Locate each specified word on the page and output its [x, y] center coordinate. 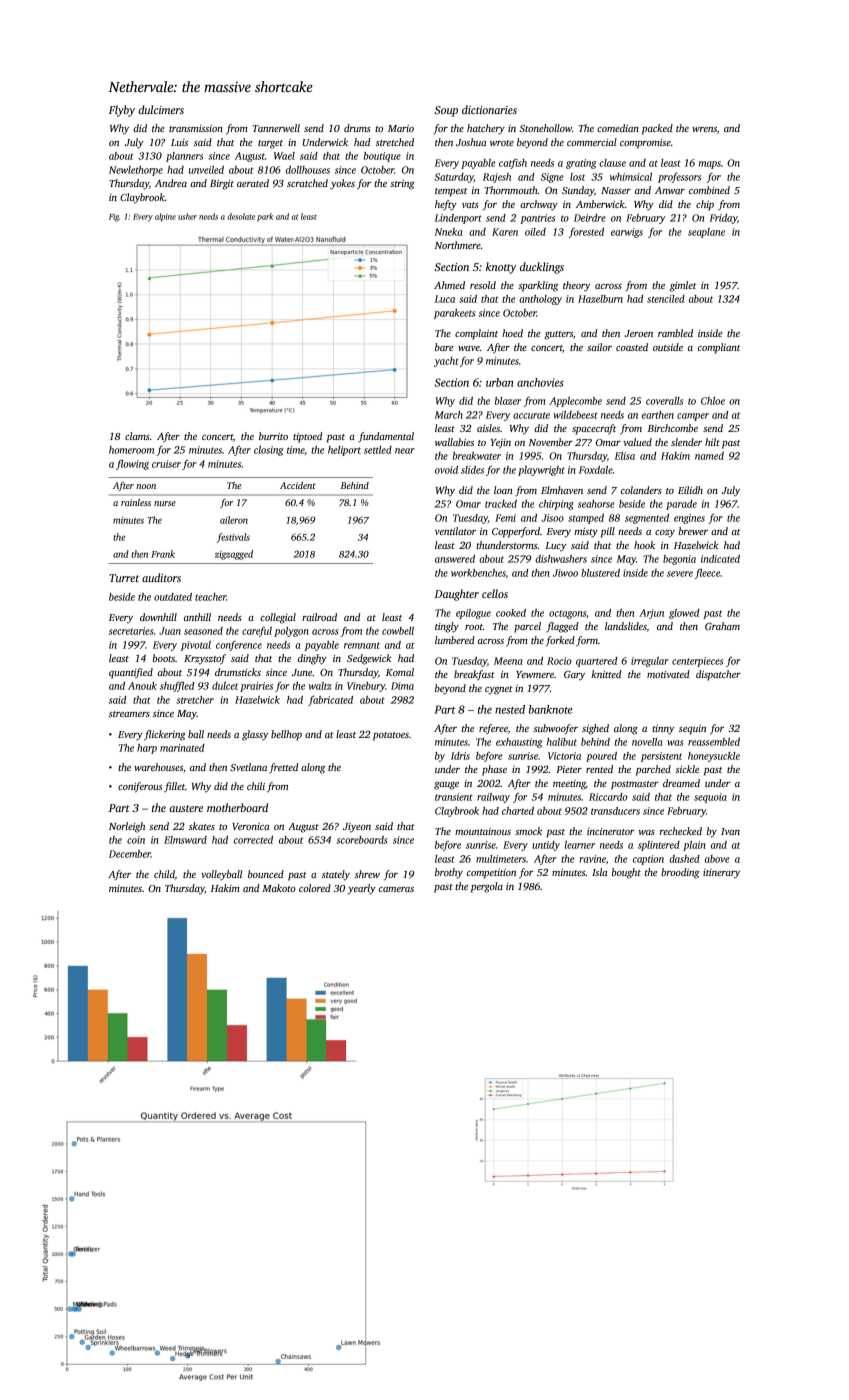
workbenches [478, 573]
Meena [508, 661]
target [270, 144]
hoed [512, 333]
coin [136, 840]
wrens [704, 129]
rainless [136, 502]
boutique [382, 157]
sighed [595, 729]
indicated [720, 559]
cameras [396, 889]
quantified [131, 673]
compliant [719, 348]
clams [137, 436]
